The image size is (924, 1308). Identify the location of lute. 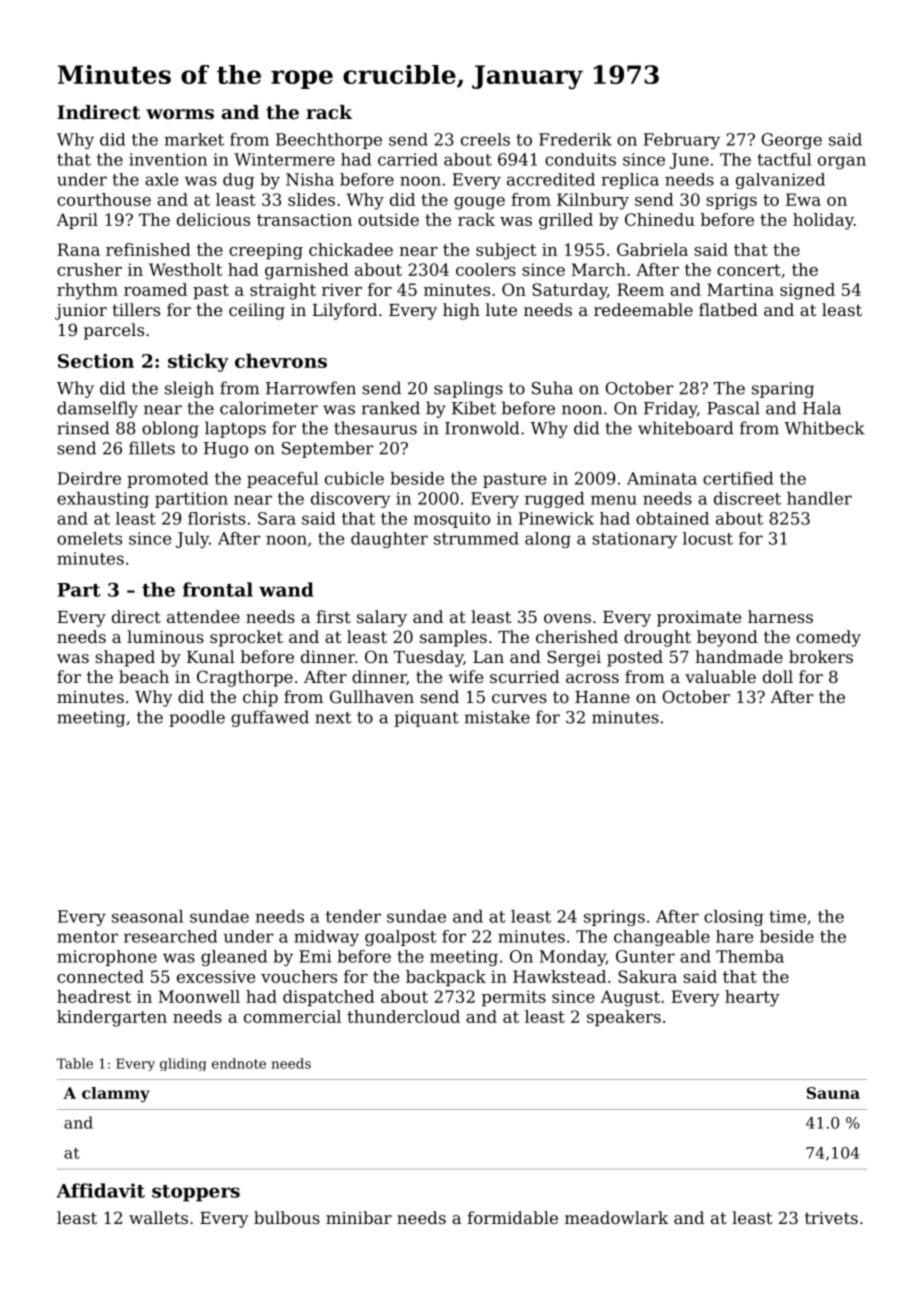
(501, 309).
